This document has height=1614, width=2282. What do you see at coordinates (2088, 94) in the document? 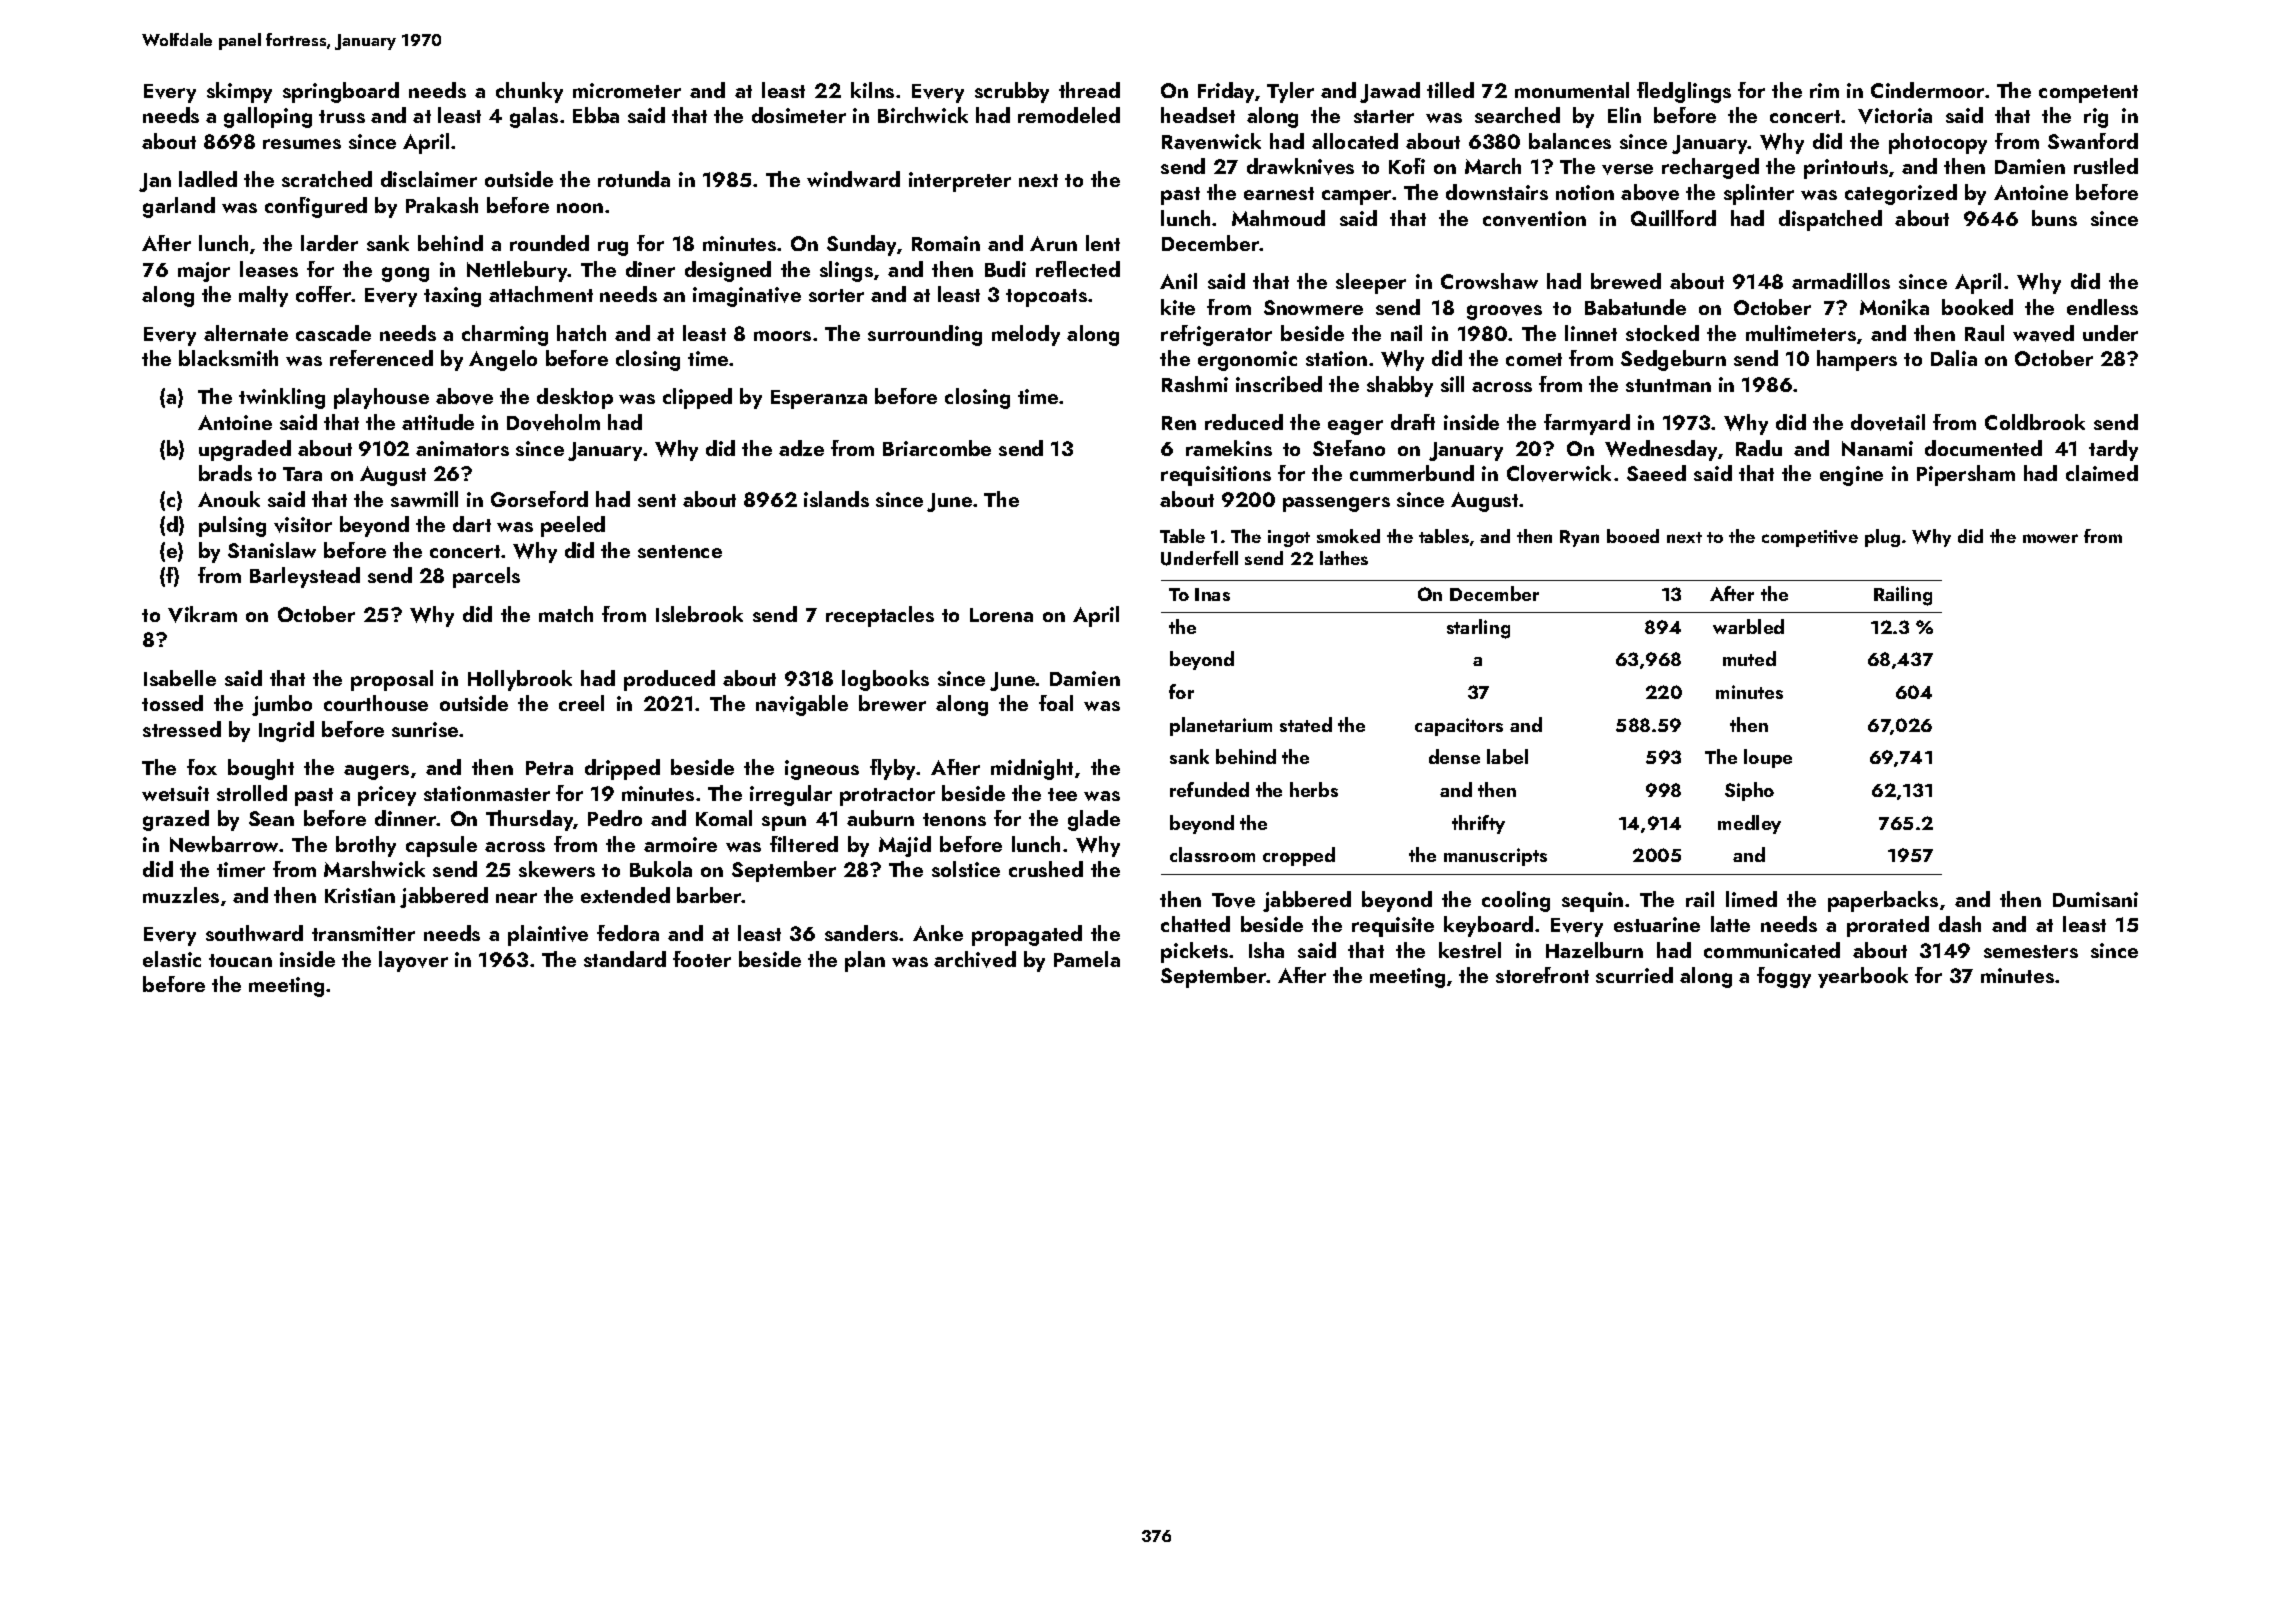
I see `competent` at bounding box center [2088, 94].
